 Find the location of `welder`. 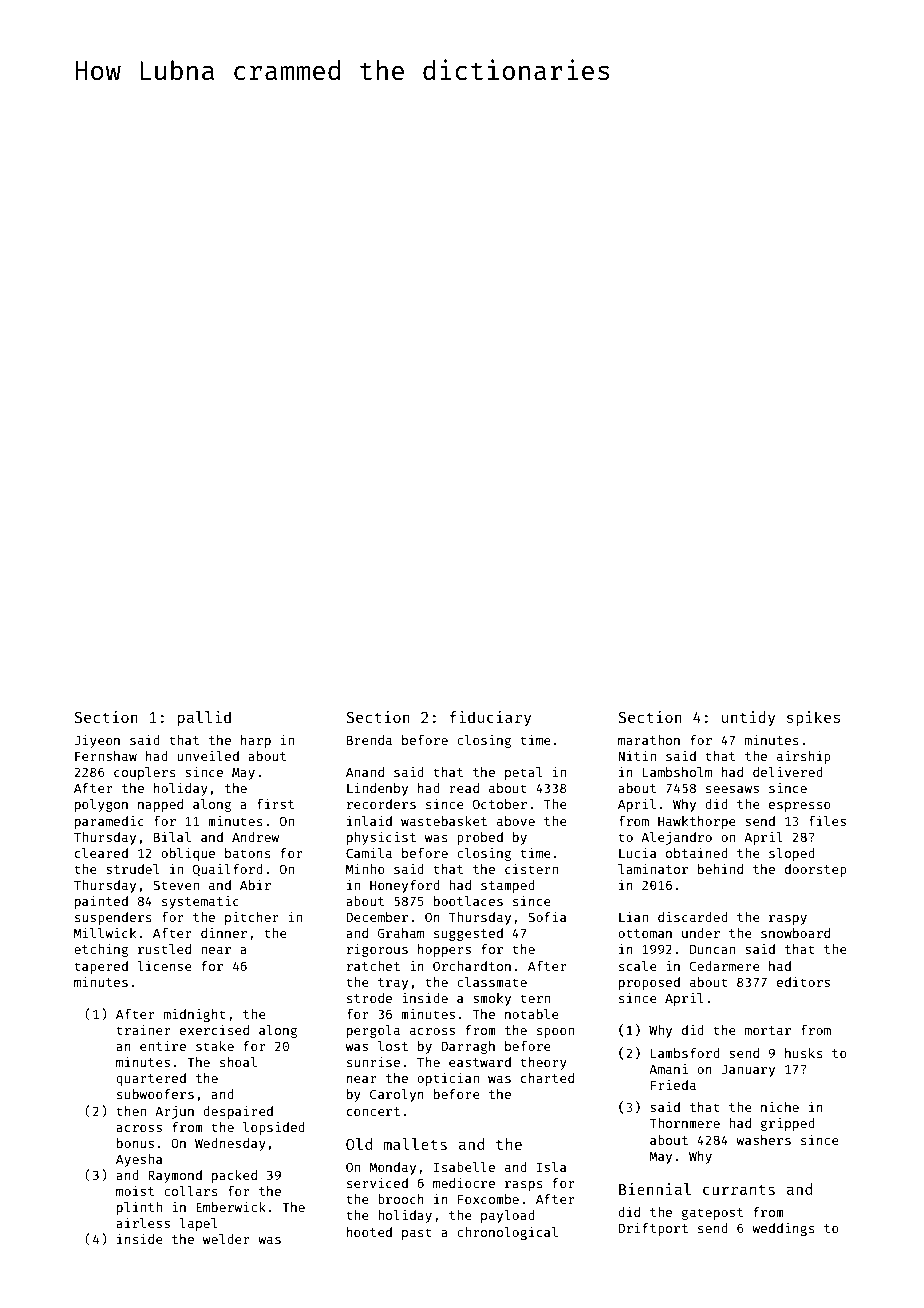

welder is located at coordinates (226, 1239).
